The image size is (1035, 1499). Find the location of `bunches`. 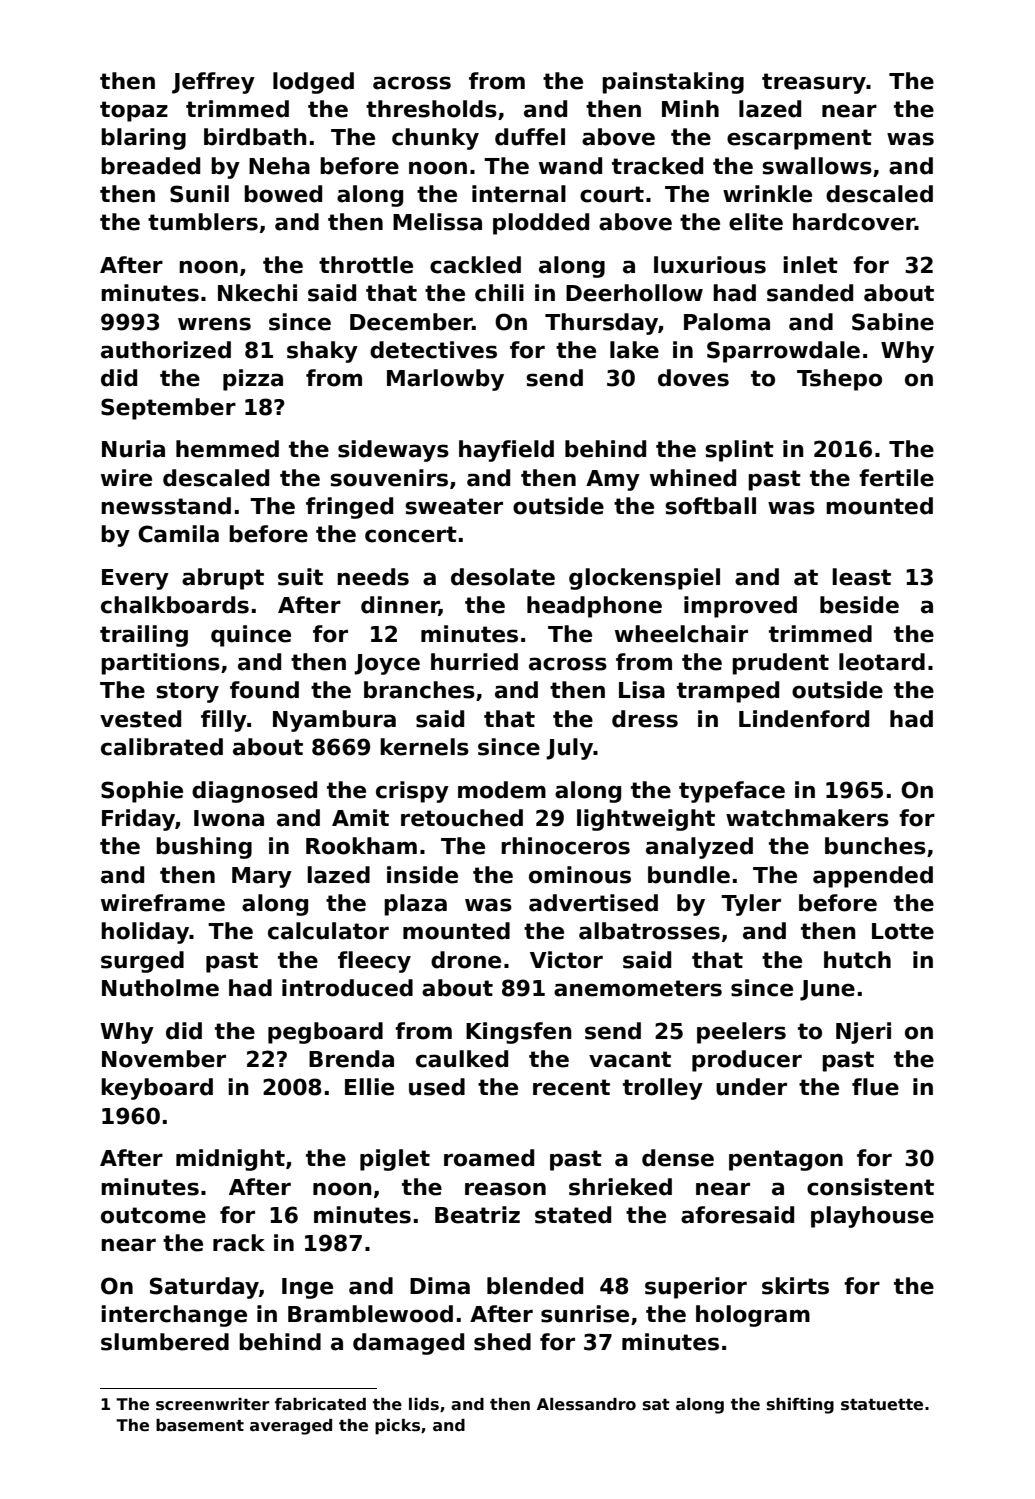

bunches is located at coordinates (875, 846).
